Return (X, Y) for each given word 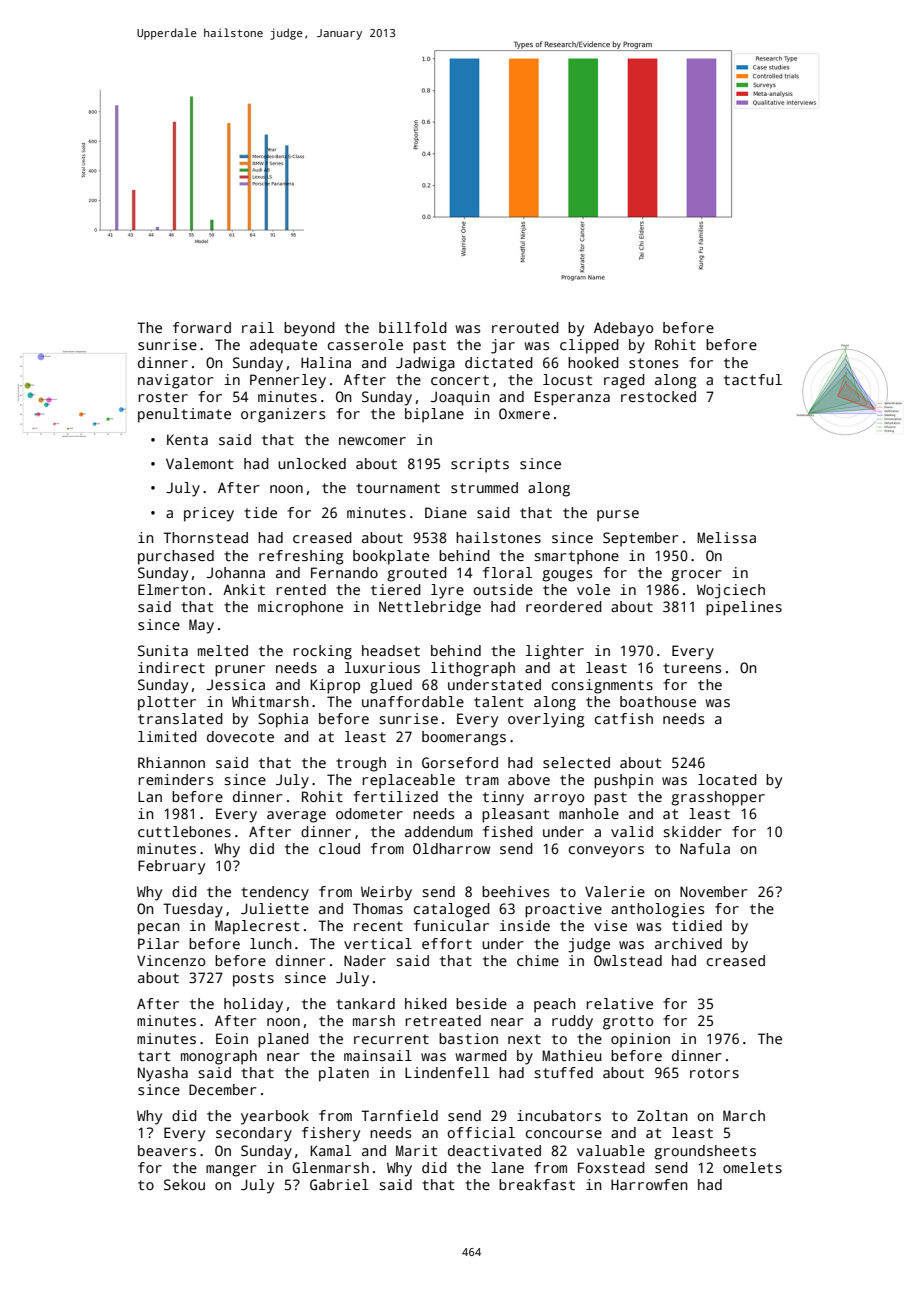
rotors (714, 1073)
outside (503, 589)
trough (361, 764)
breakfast (537, 1184)
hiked (426, 1003)
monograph (219, 1057)
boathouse (658, 701)
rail (258, 327)
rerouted (525, 327)
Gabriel (339, 1184)
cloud (339, 848)
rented (301, 589)
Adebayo (623, 329)
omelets (752, 1167)
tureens (692, 668)
